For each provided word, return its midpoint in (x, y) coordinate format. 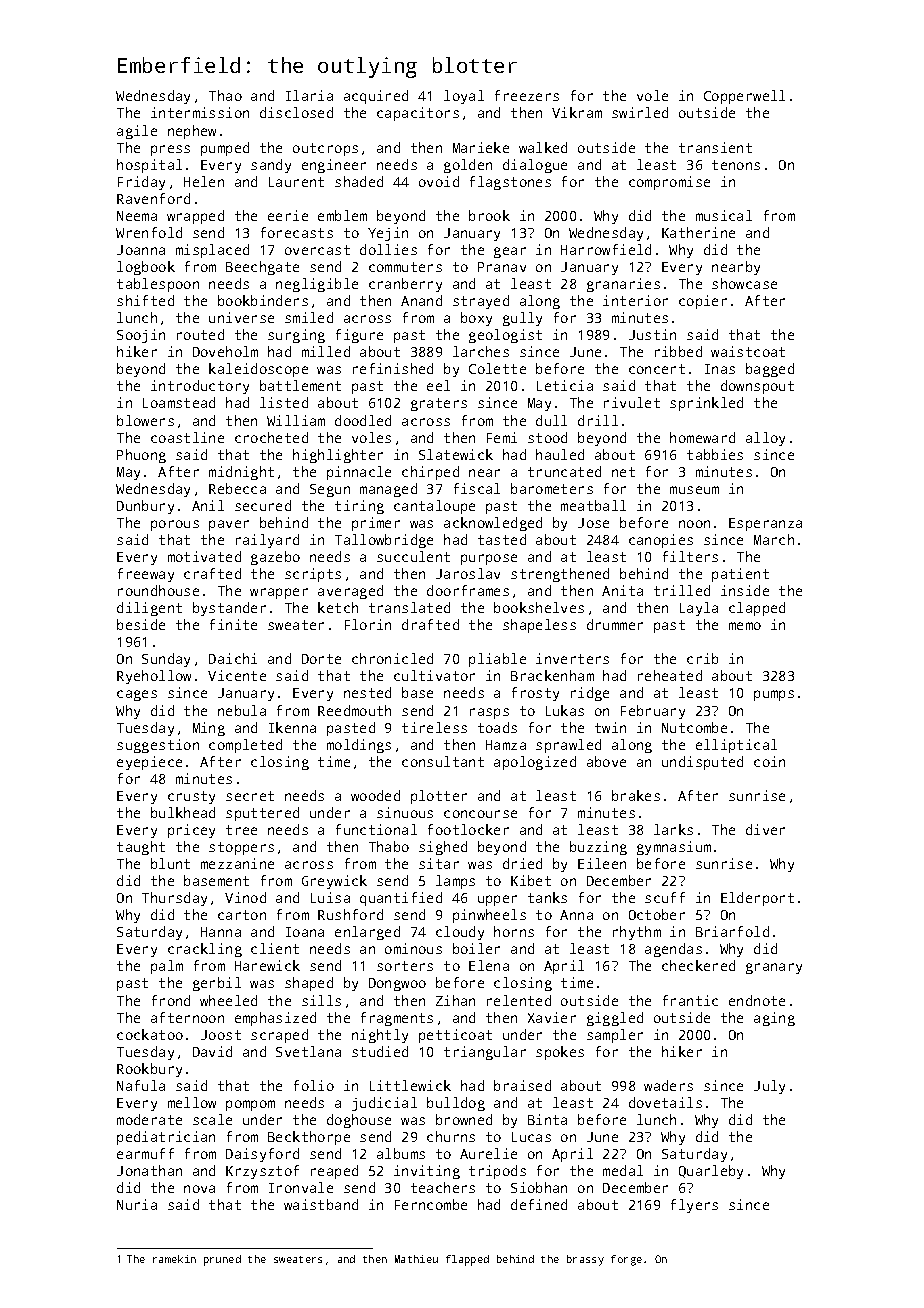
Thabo (389, 846)
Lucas (531, 1137)
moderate (149, 1119)
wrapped (195, 217)
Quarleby (711, 1172)
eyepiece (149, 763)
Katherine (698, 232)
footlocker (468, 829)
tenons (736, 165)
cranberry (405, 285)
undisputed (702, 763)
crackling (205, 950)
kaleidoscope (258, 370)
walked (543, 147)
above (606, 761)
